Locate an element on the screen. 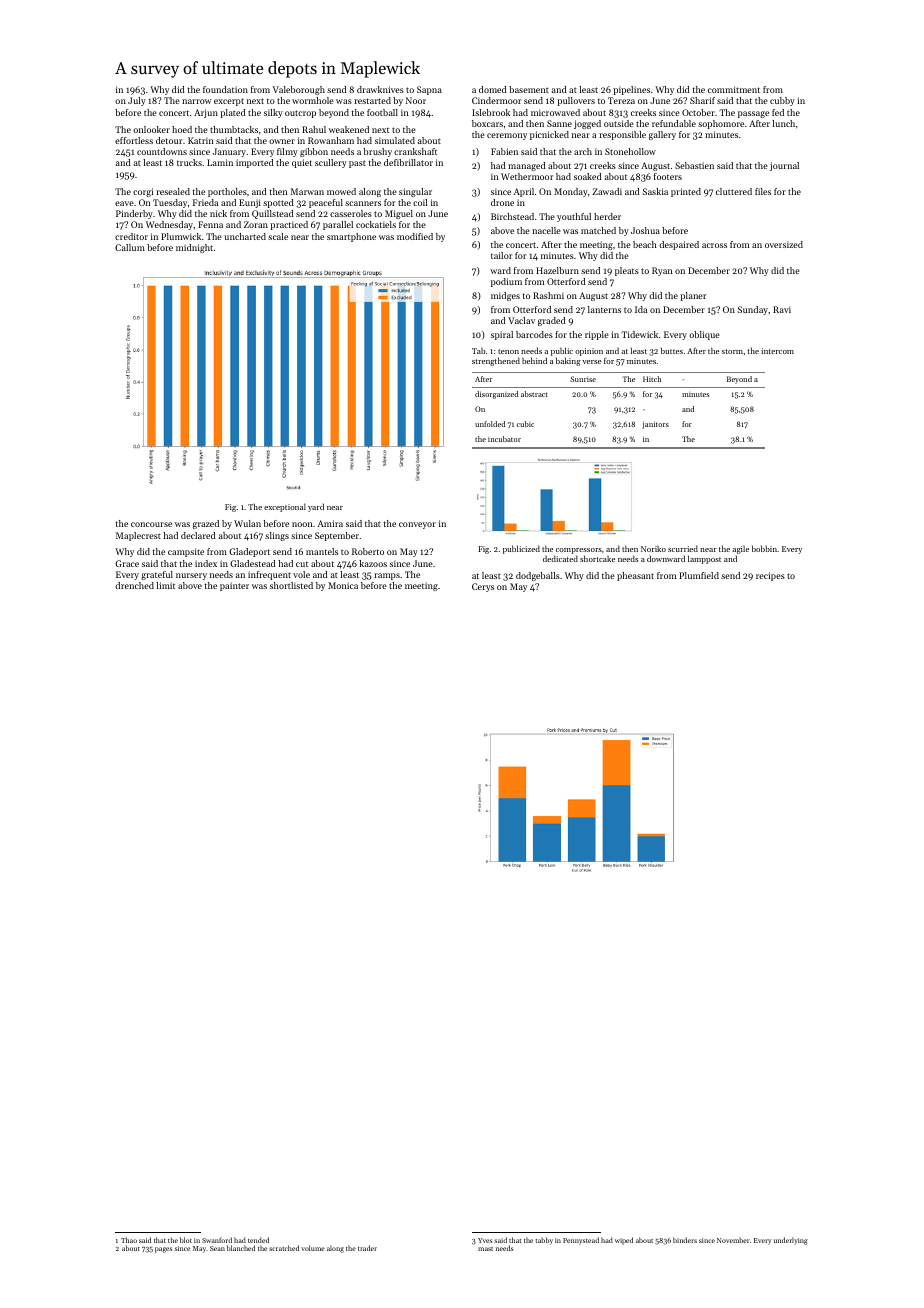 This screenshot has height=1308, width=924. pipelines is located at coordinates (631, 90).
